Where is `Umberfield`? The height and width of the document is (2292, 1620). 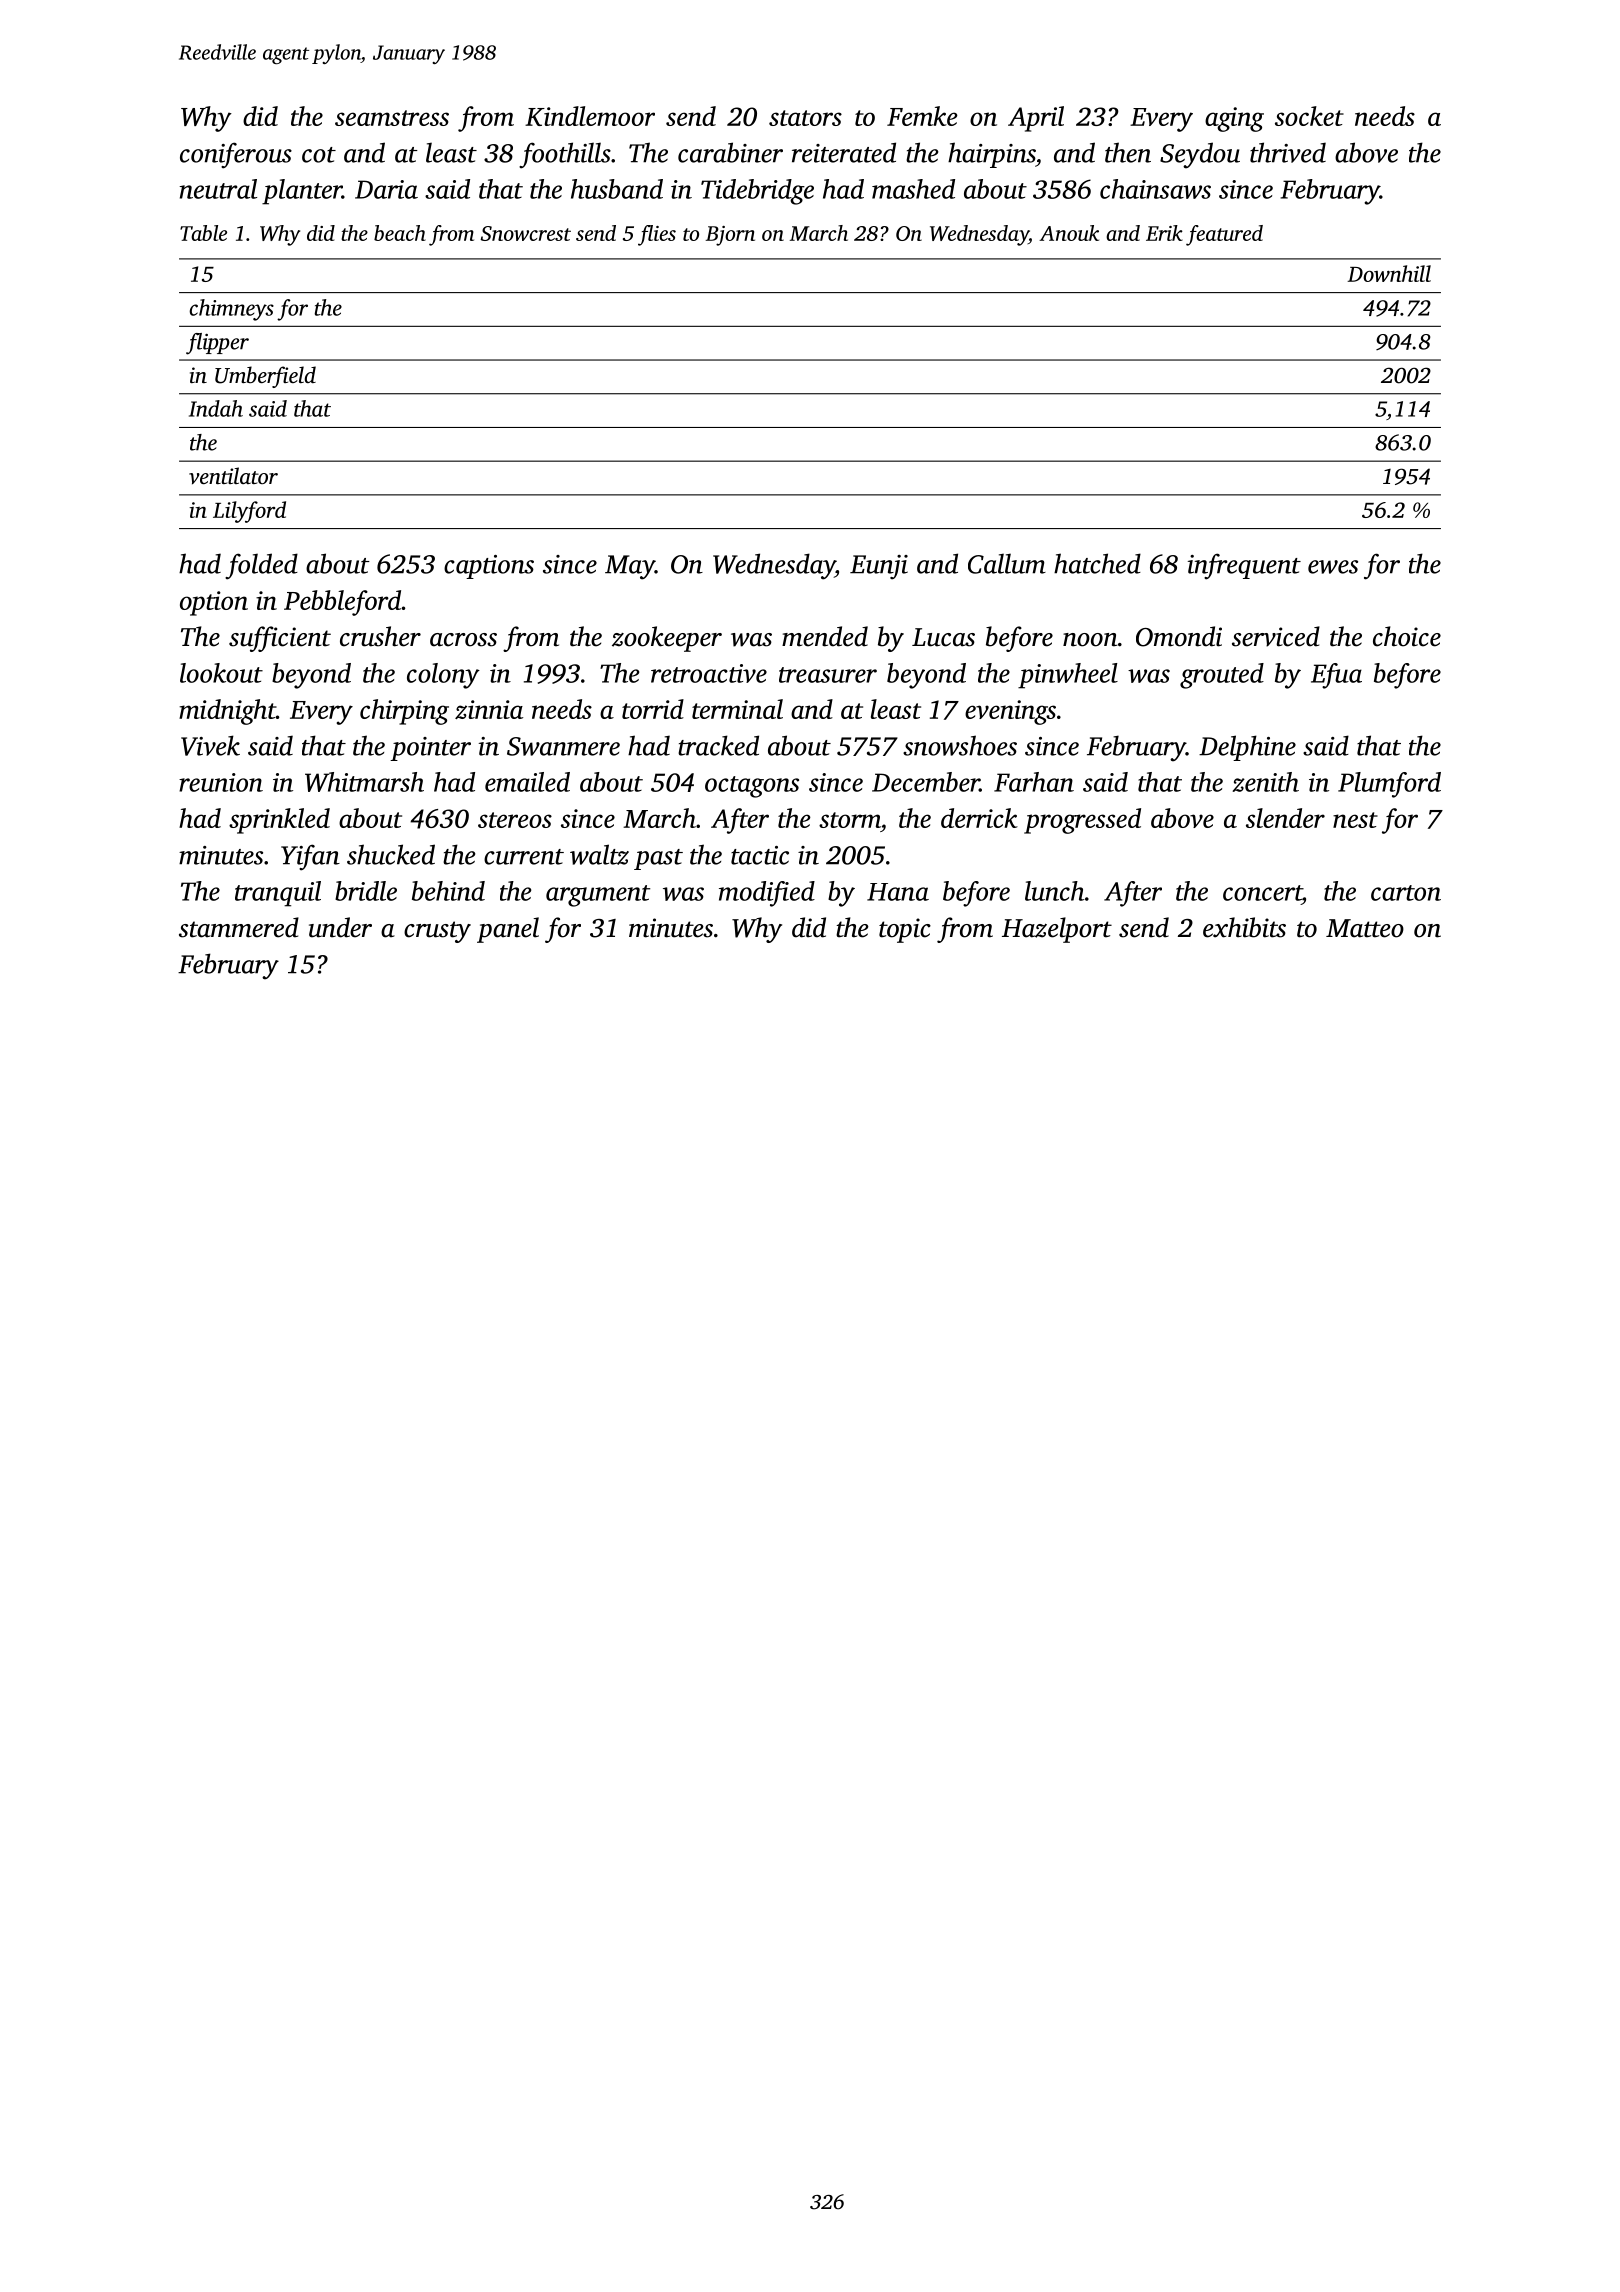
Umberfield is located at coordinates (265, 377).
